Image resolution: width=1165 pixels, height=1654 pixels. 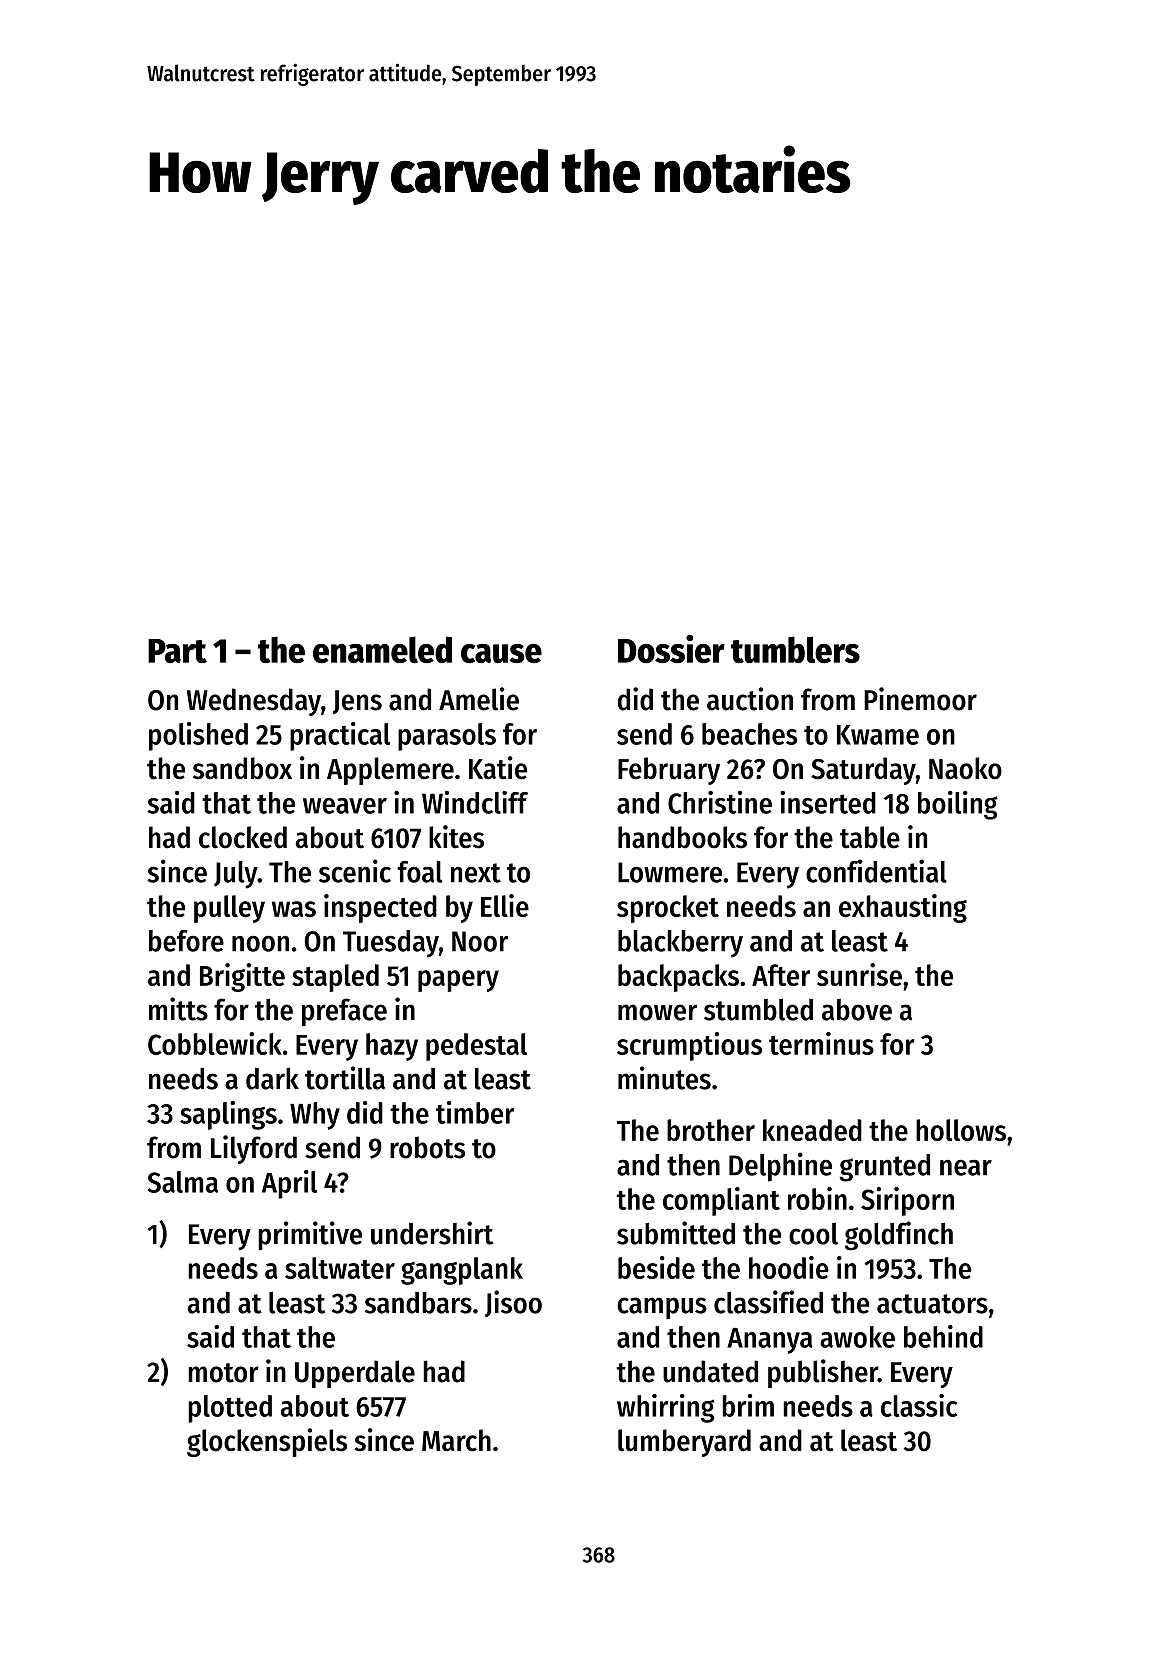 What do you see at coordinates (178, 1009) in the screenshot?
I see `mitts` at bounding box center [178, 1009].
